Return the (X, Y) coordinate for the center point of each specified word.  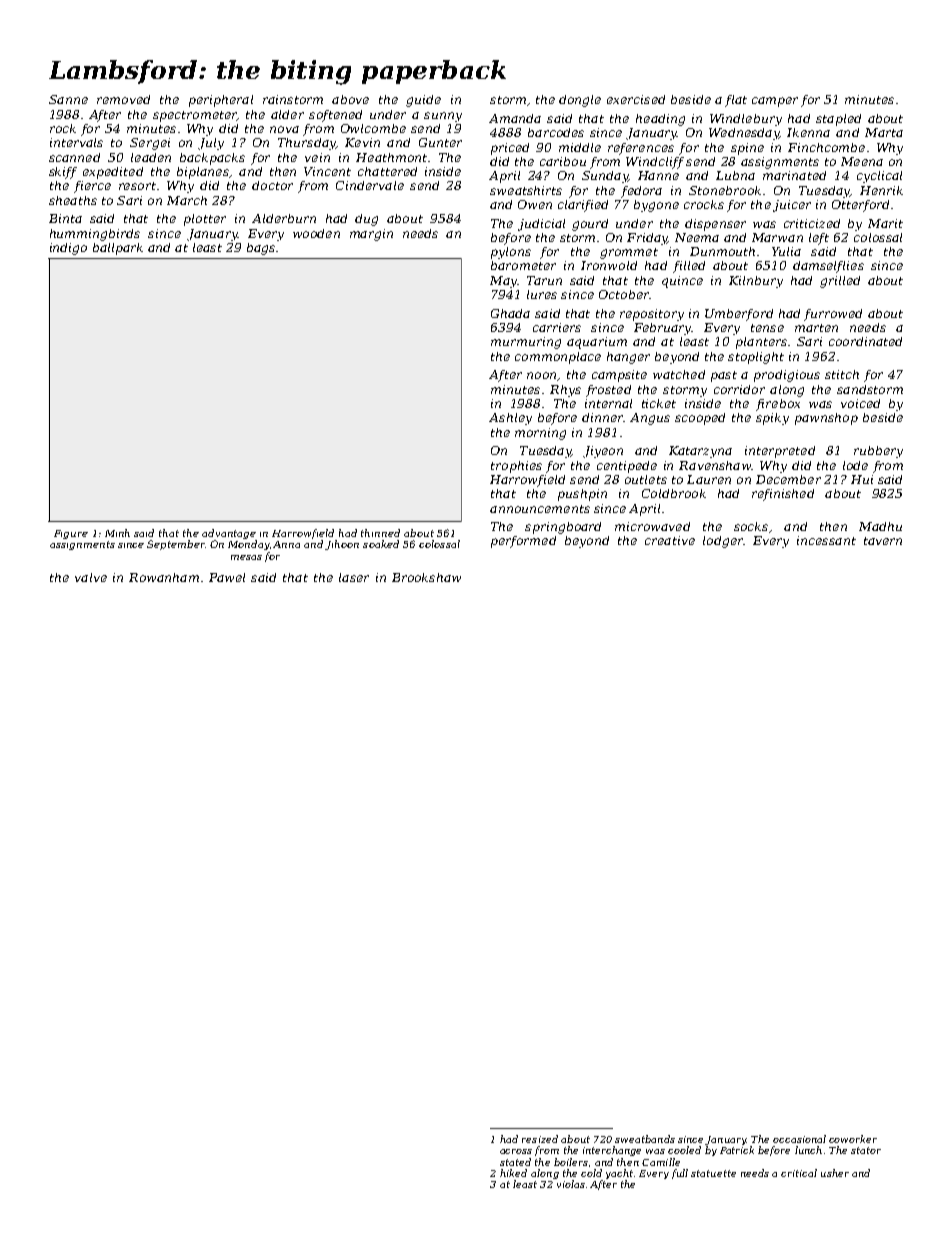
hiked (513, 1173)
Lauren (709, 479)
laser (354, 577)
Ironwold (609, 265)
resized (540, 1139)
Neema (697, 237)
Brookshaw (426, 577)
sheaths (73, 200)
